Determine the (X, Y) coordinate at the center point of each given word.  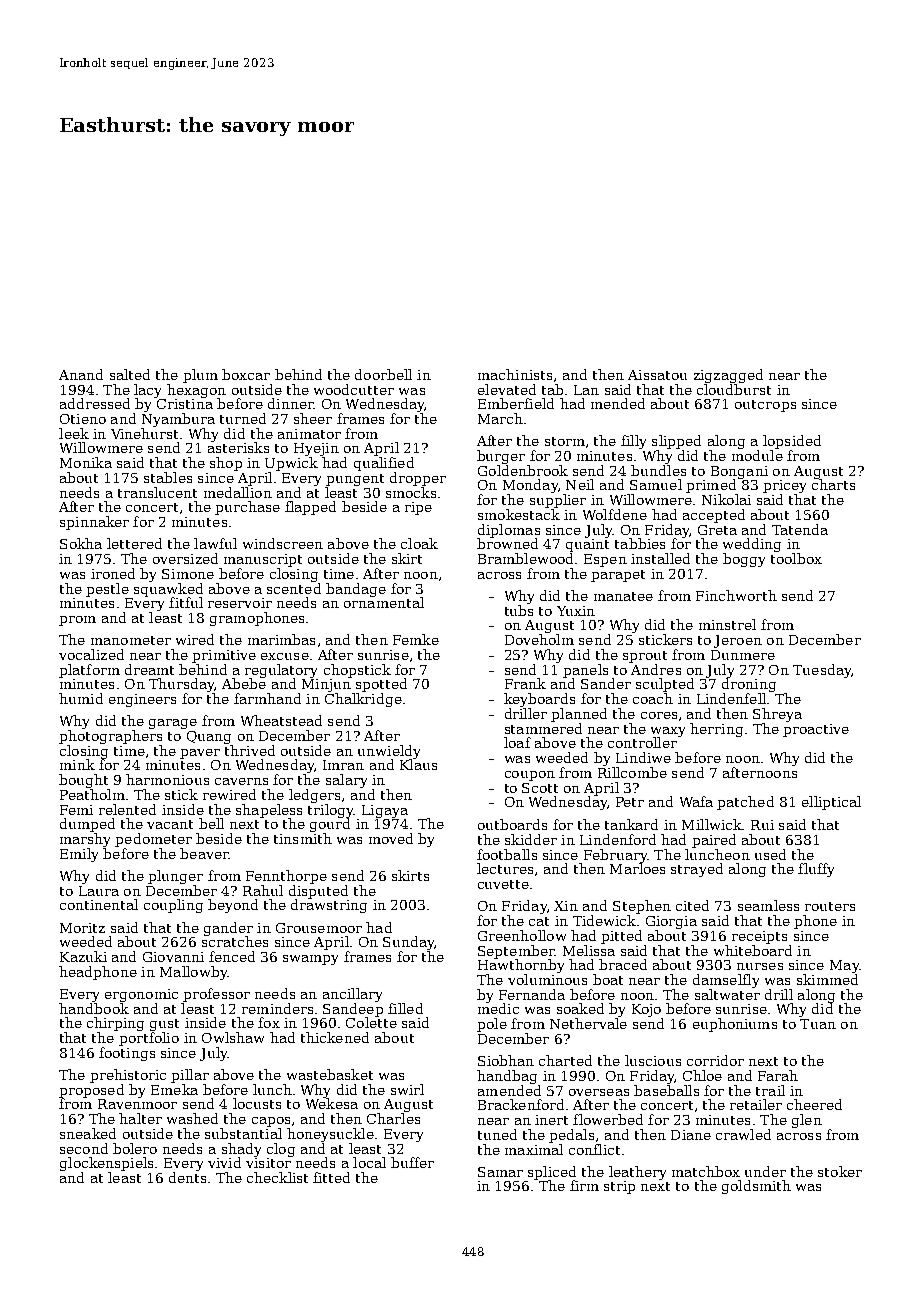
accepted (714, 516)
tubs (519, 610)
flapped (310, 508)
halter (140, 1118)
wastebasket (330, 1074)
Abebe (244, 683)
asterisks (238, 447)
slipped (676, 442)
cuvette (503, 884)
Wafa (696, 801)
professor (216, 995)
